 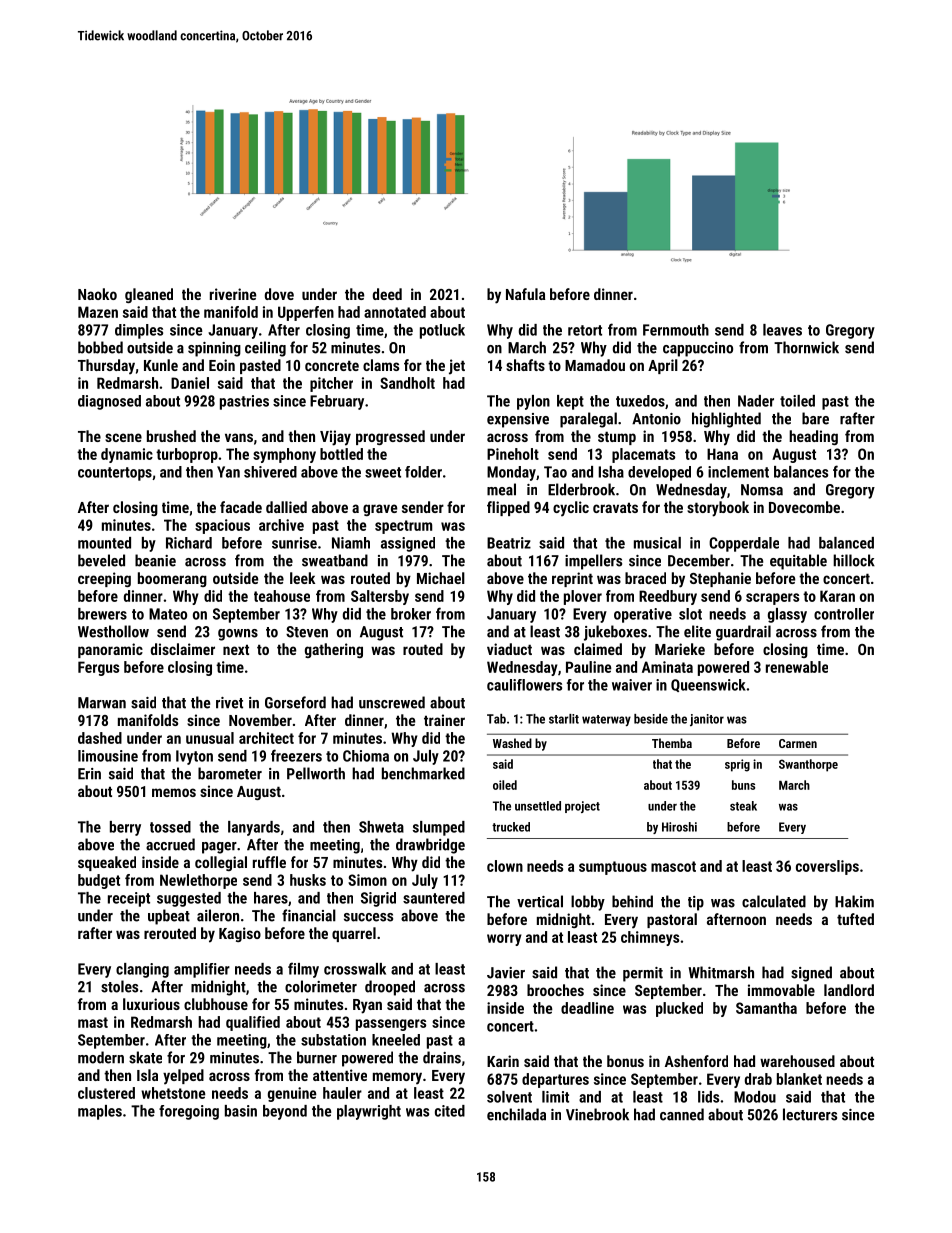 I want to click on Chioma, so click(x=366, y=756).
